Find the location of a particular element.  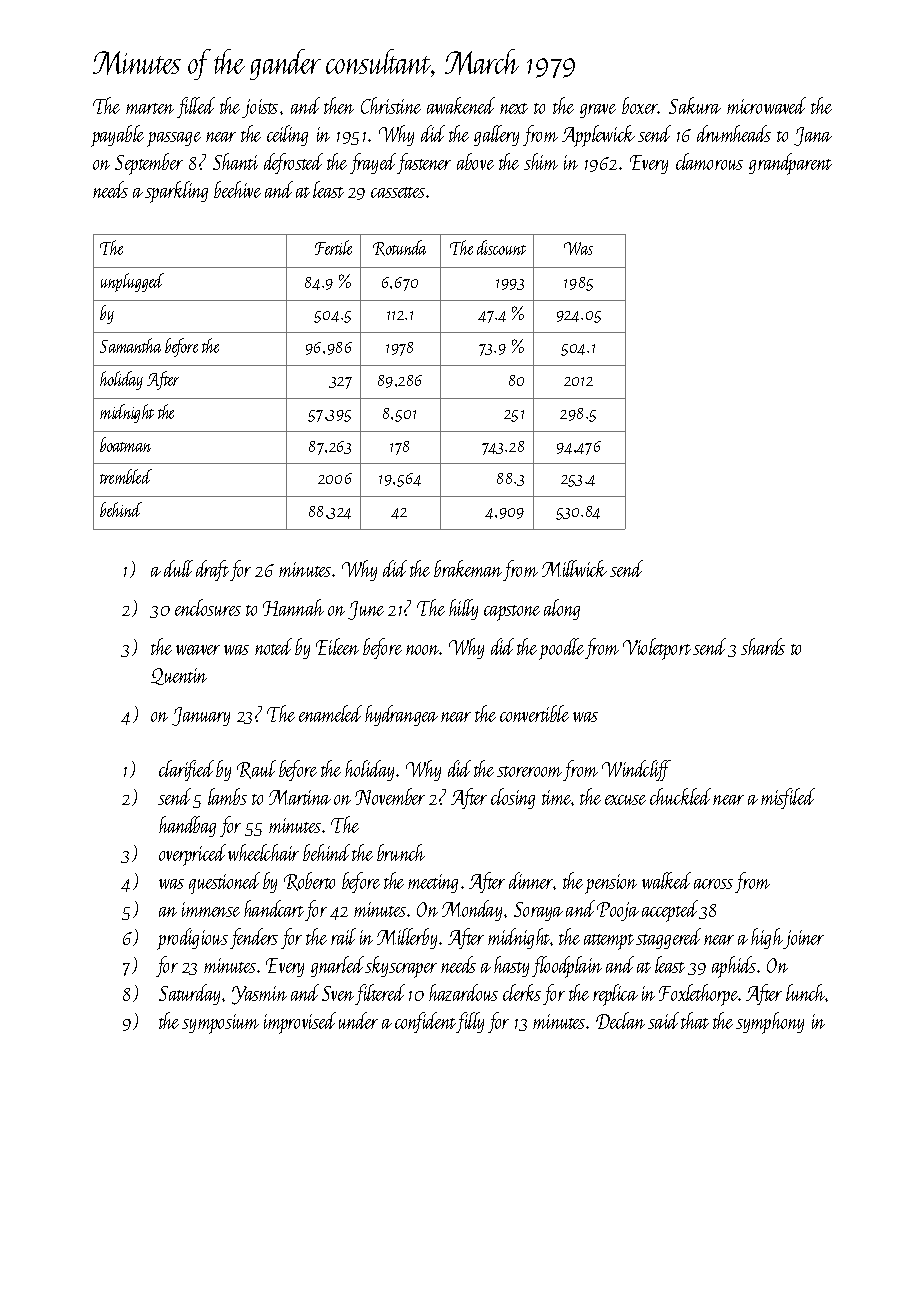

above is located at coordinates (475, 161).
